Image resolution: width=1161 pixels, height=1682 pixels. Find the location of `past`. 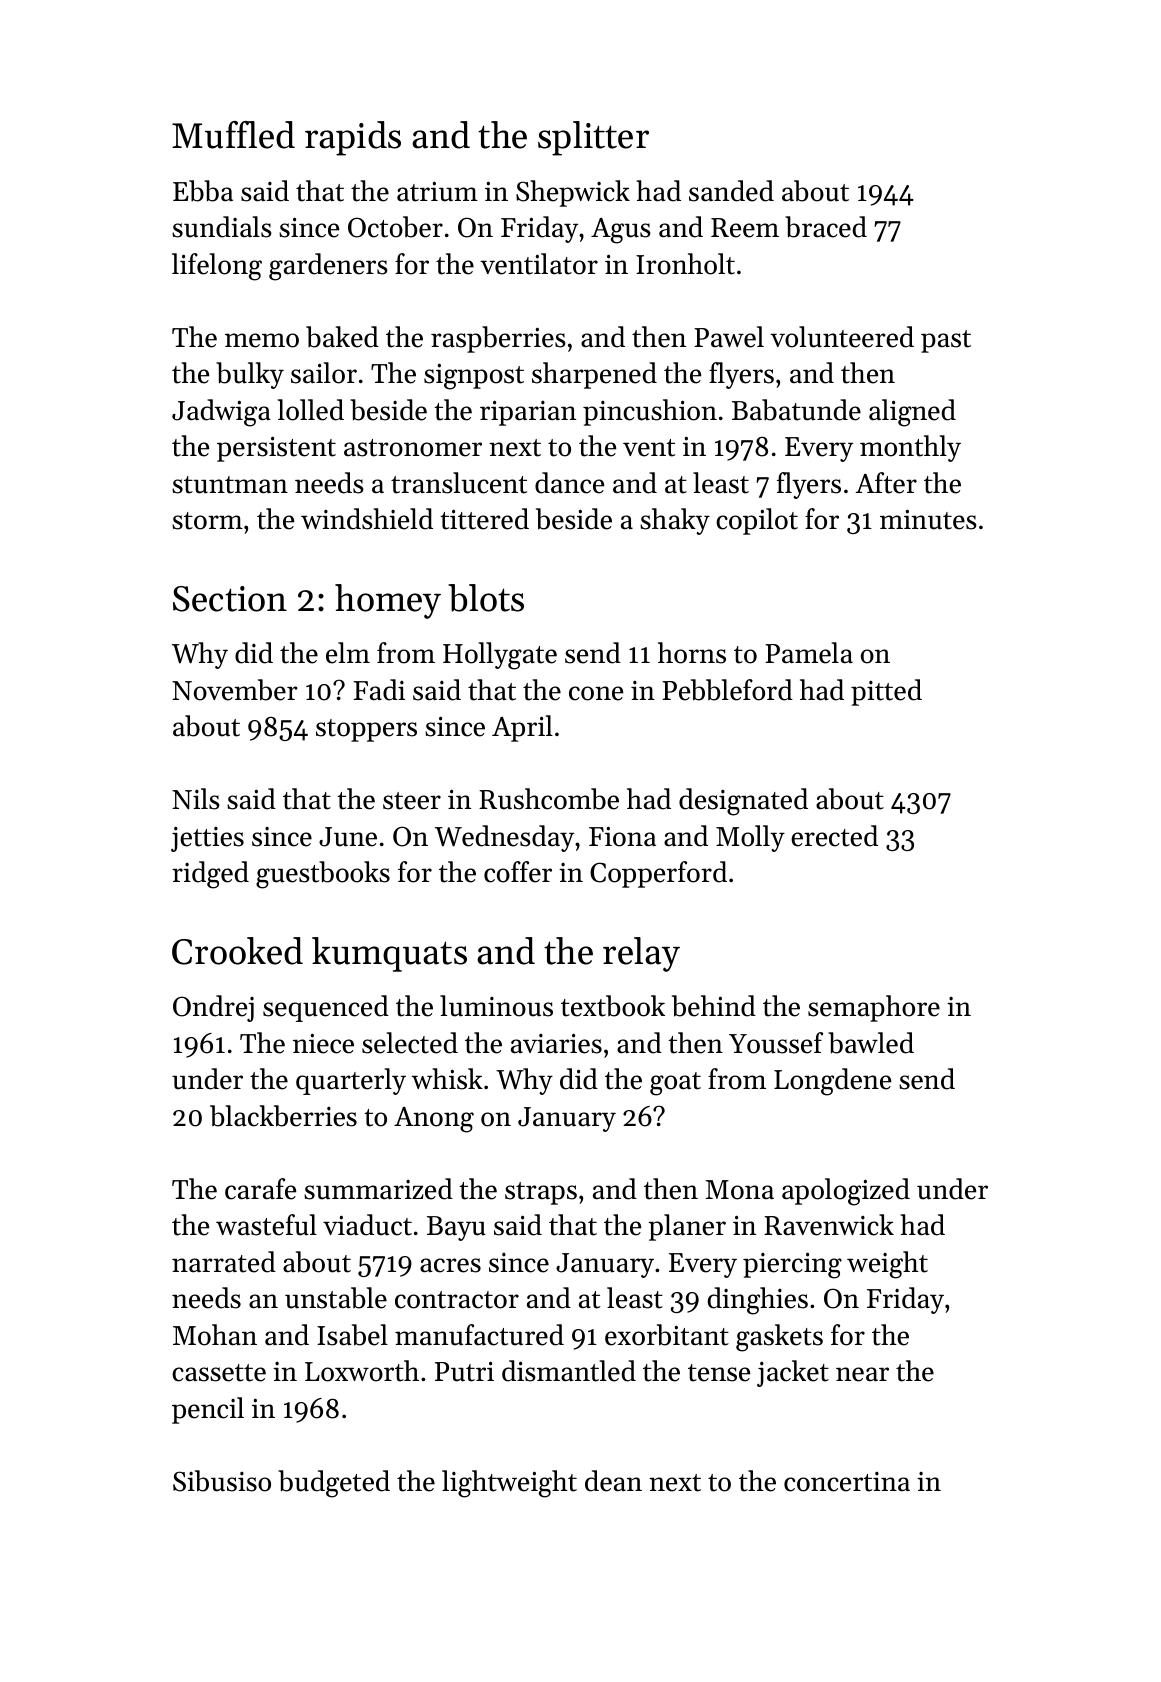

past is located at coordinates (946, 341).
